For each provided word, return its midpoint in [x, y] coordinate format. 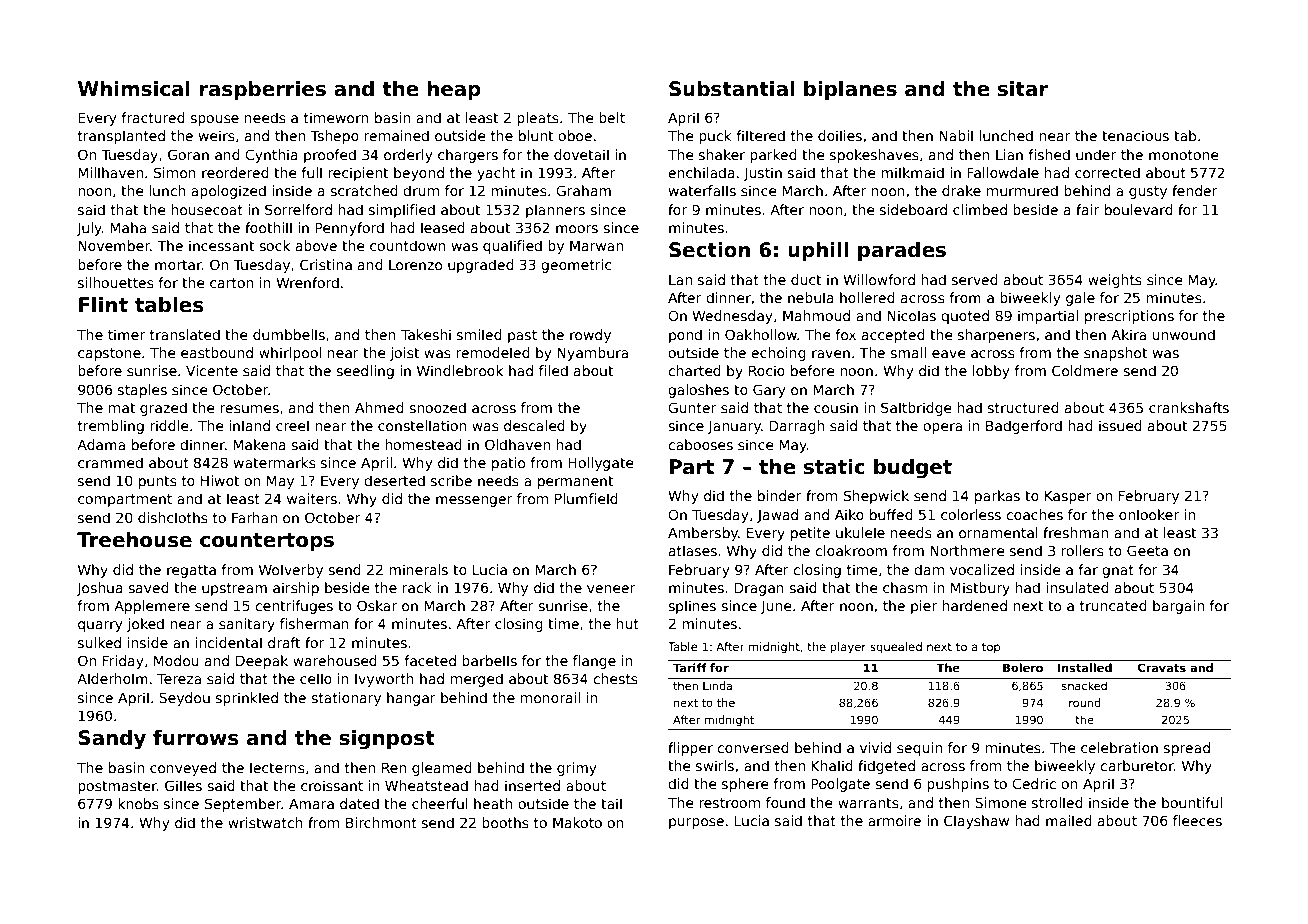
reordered [235, 172]
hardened [974, 605]
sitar [1023, 89]
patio [508, 464]
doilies [840, 135]
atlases [693, 550]
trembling [111, 427]
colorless [971, 514]
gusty [1148, 192]
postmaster [117, 787]
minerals [418, 569]
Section [709, 250]
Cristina [326, 264]
